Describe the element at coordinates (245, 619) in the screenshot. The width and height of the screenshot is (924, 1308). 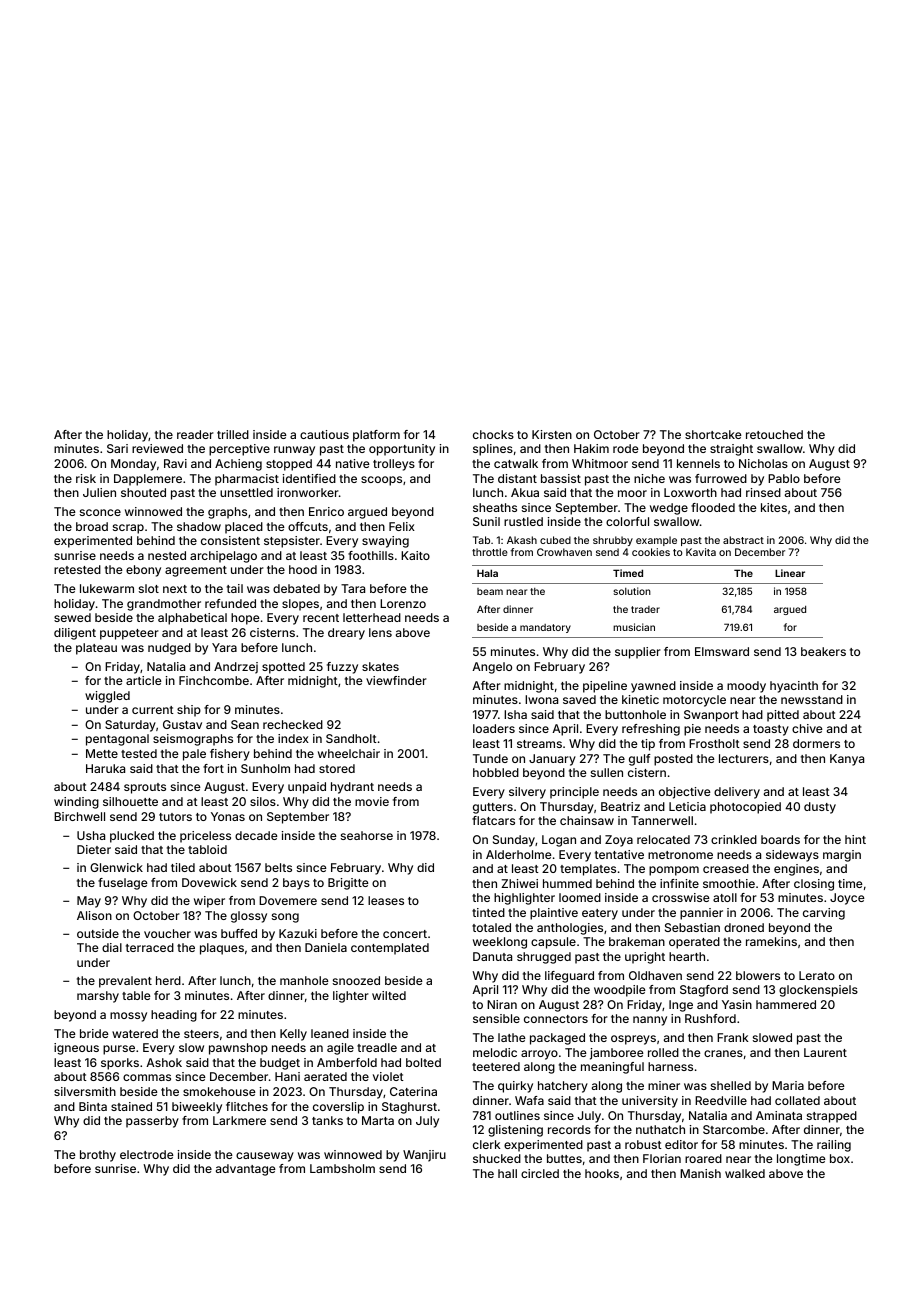
I see `hope` at that location.
